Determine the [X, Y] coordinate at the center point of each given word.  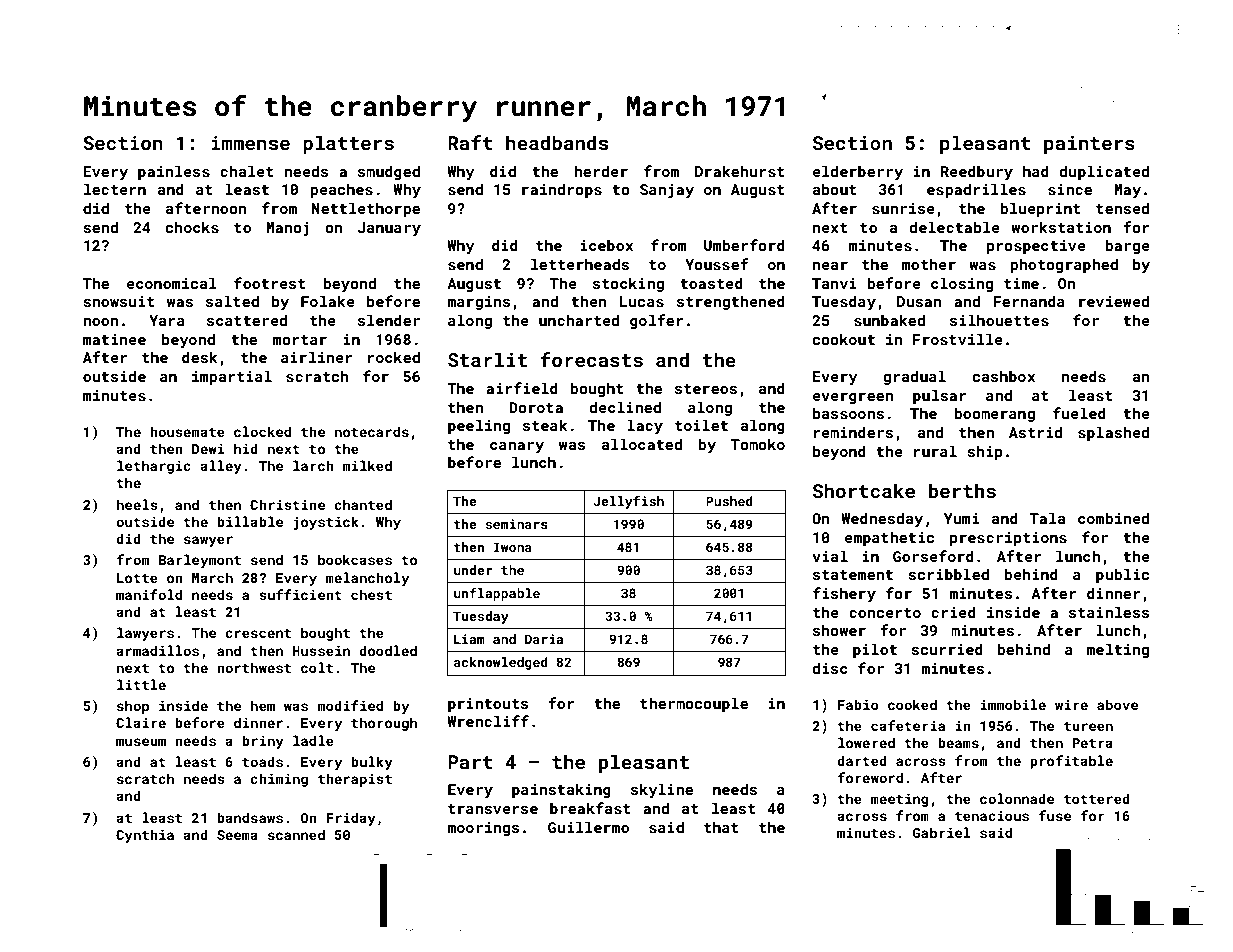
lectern [115, 189]
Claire [141, 722]
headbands [557, 142]
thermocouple [694, 704]
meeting [899, 800]
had [1036, 171]
